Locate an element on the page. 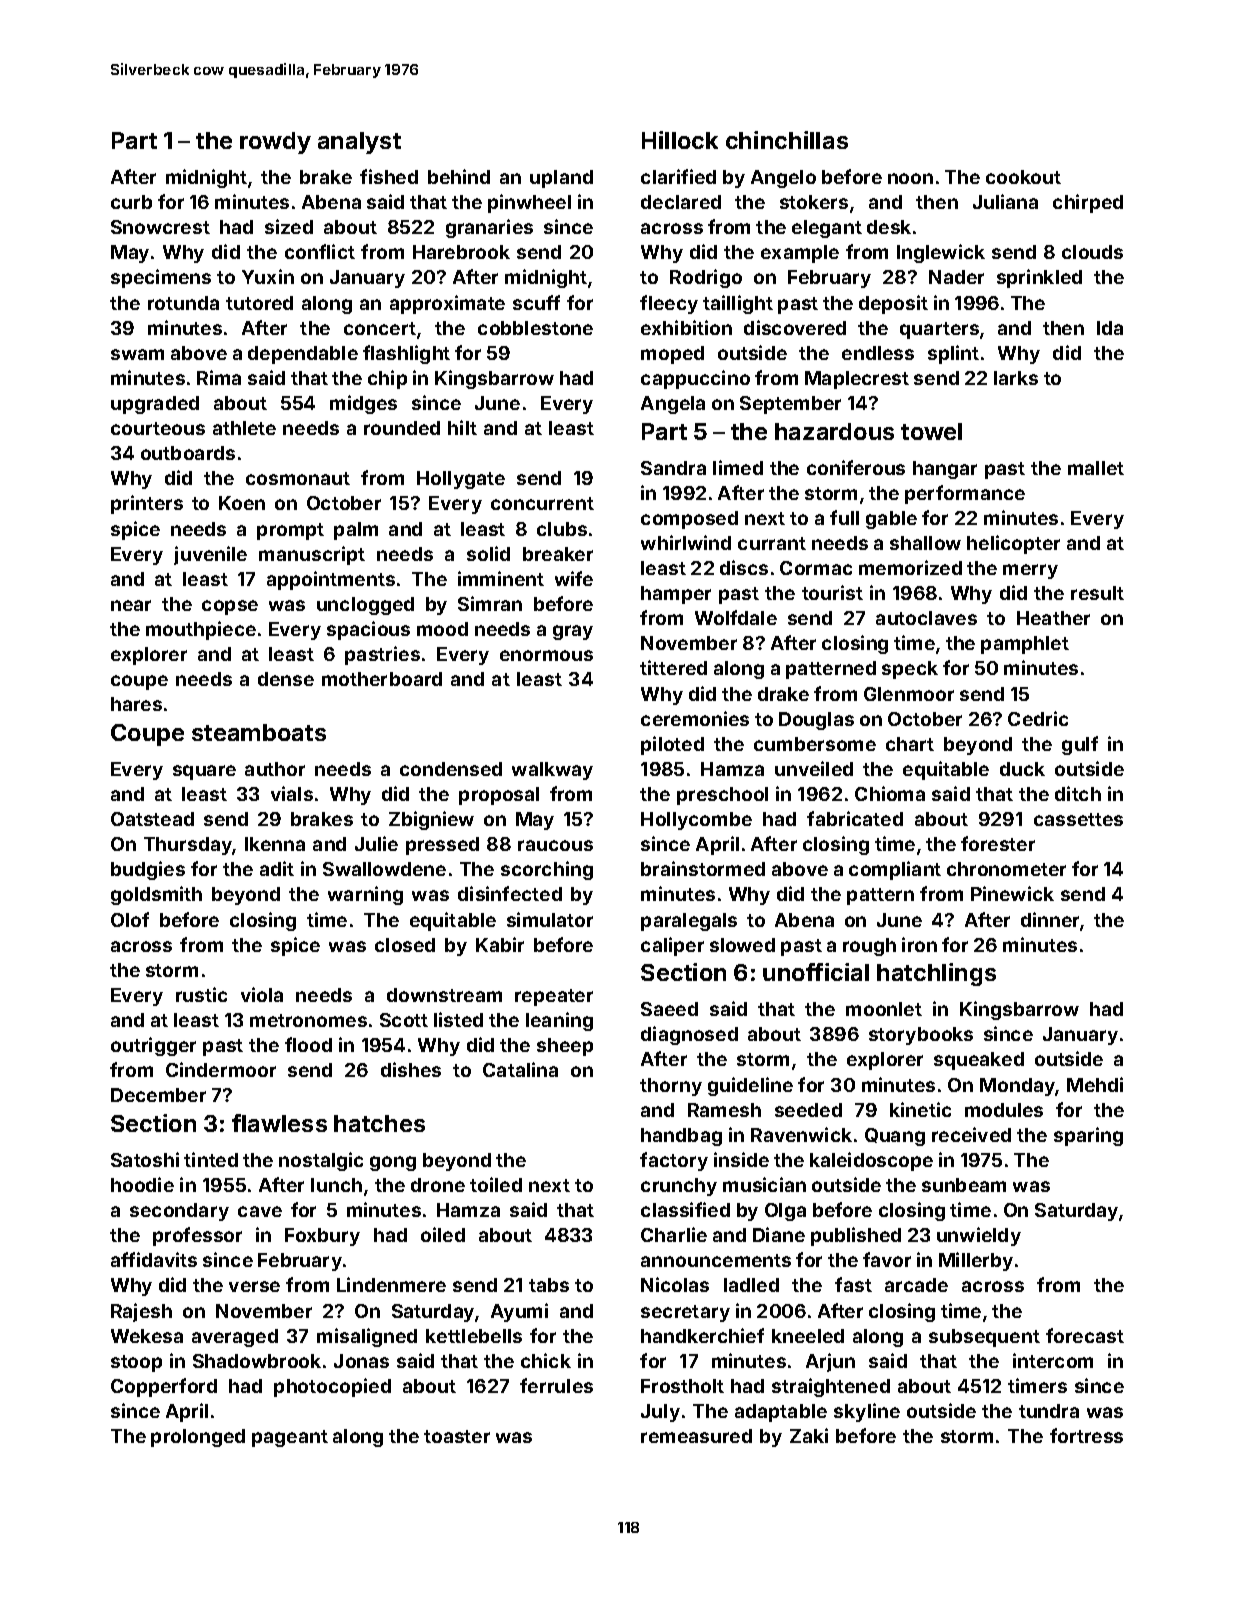 The image size is (1235, 1598). drake is located at coordinates (783, 694).
